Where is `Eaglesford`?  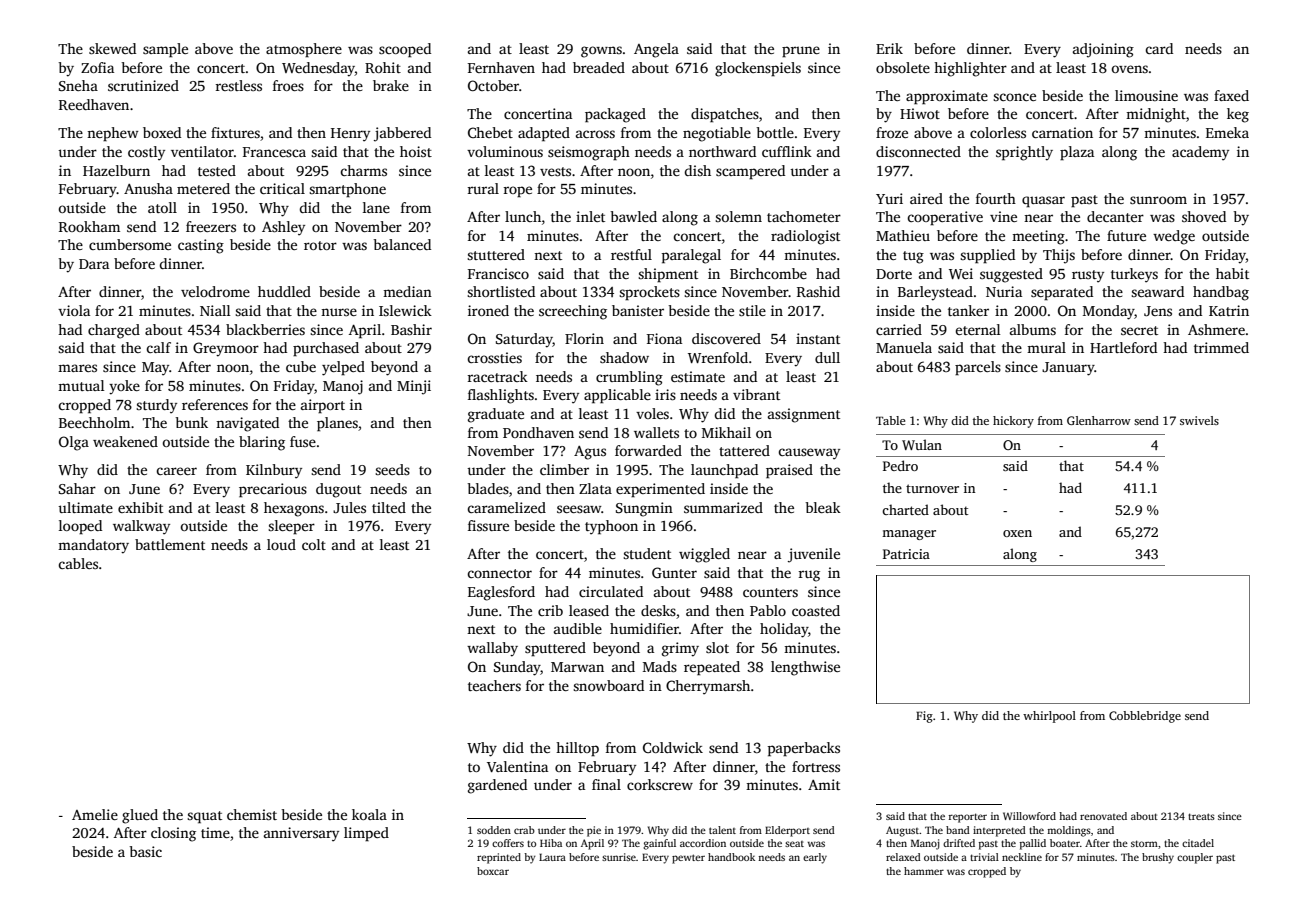
Eaglesford is located at coordinates (501, 593).
